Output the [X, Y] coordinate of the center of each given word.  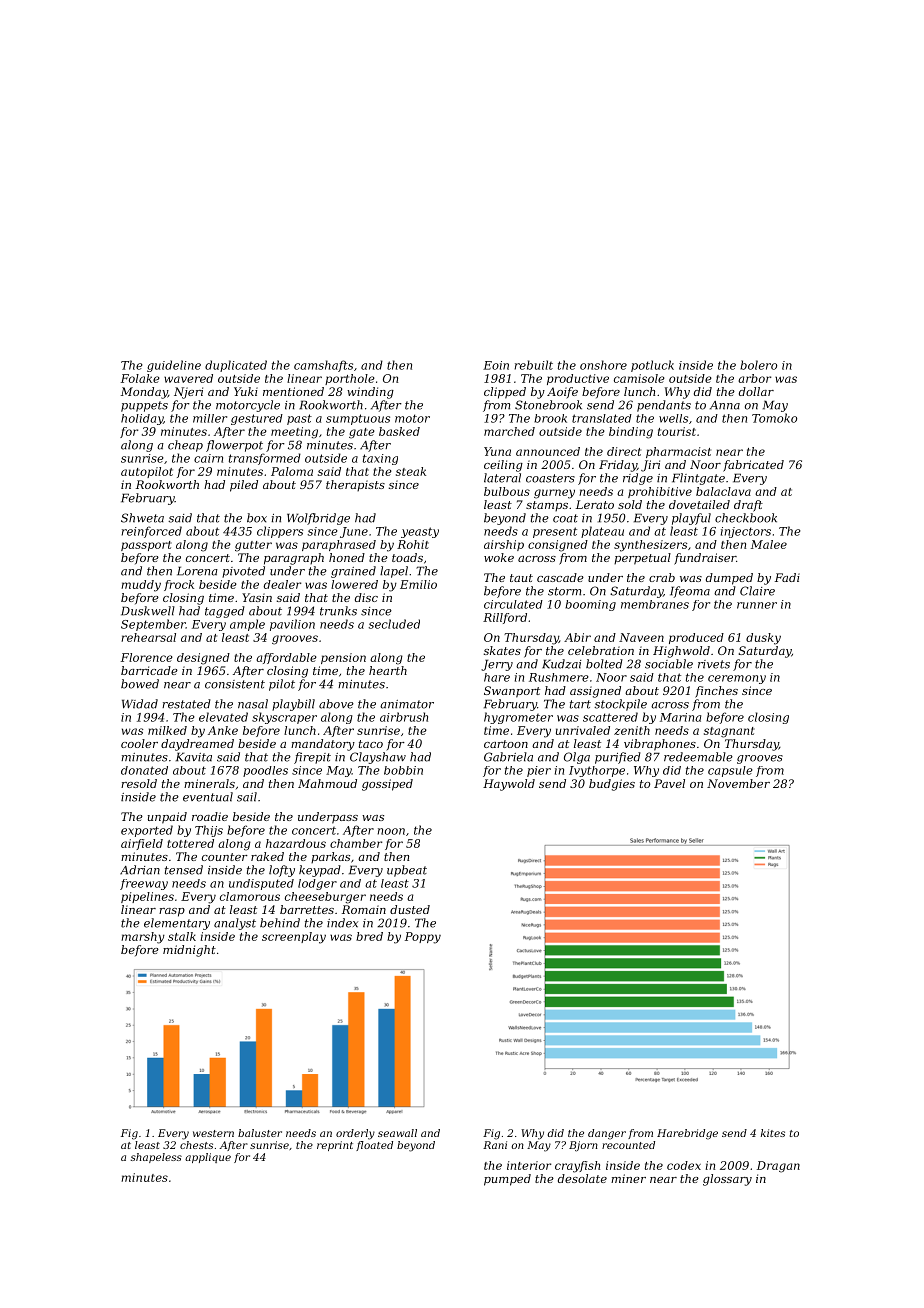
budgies [612, 785]
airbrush [404, 717]
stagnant [729, 732]
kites [773, 1133]
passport [146, 546]
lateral [502, 478]
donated [144, 770]
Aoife [562, 393]
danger [607, 1134]
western [213, 1133]
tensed [184, 870]
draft [748, 506]
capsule [730, 771]
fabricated [753, 466]
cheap [185, 446]
